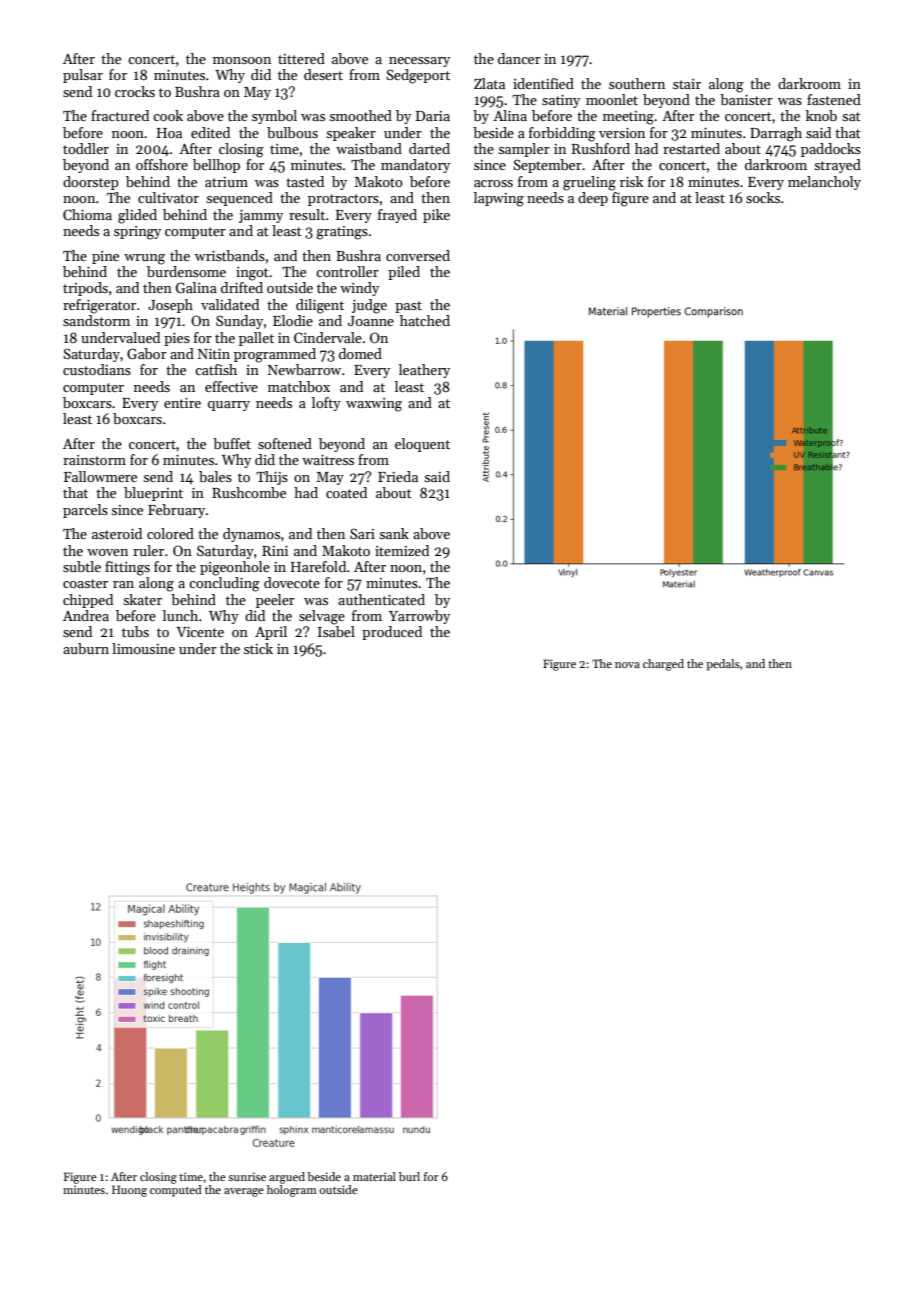 This page has height=1308, width=924. I want to click on Huong, so click(129, 1191).
